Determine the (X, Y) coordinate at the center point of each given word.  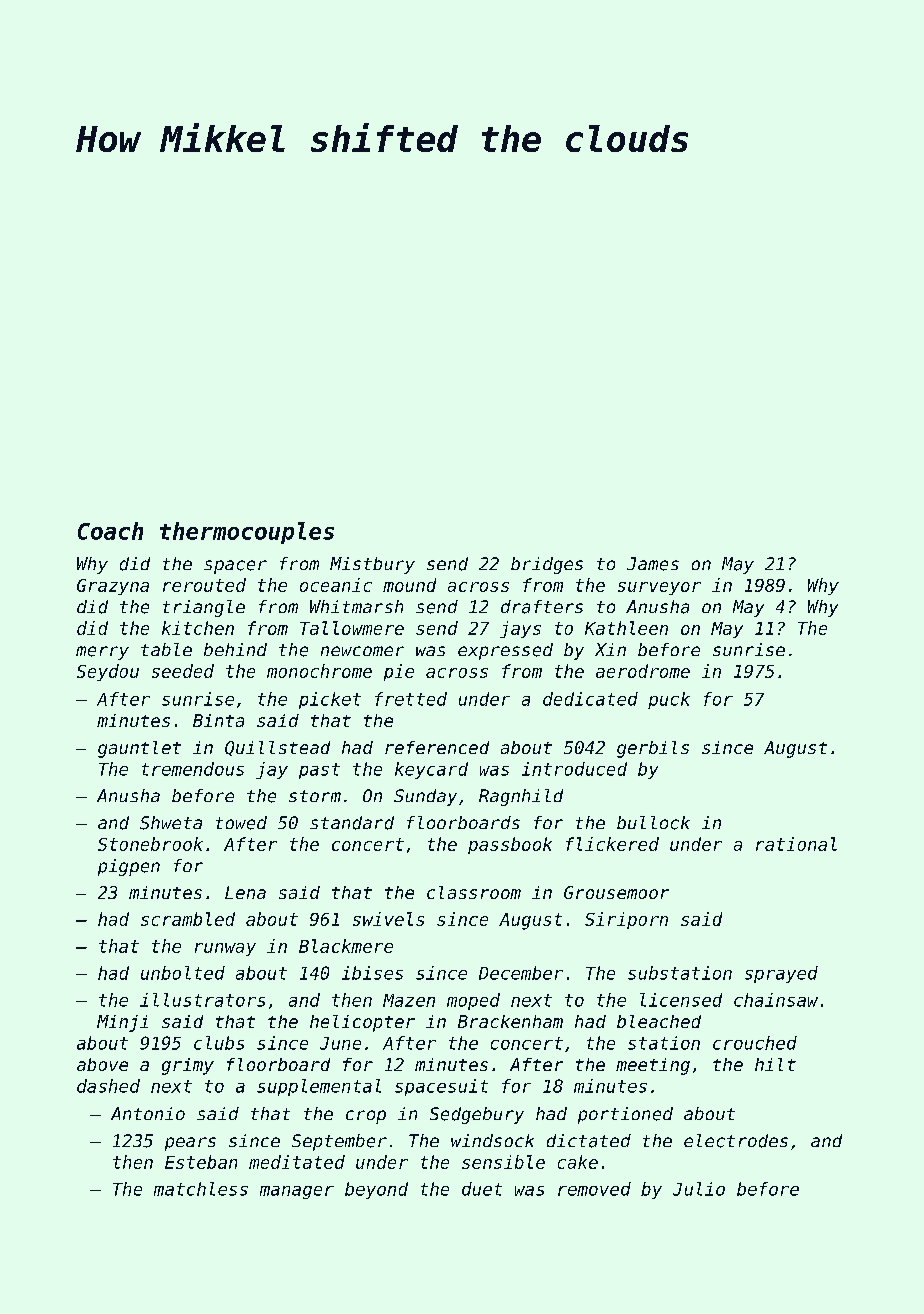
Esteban (201, 1162)
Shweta (171, 823)
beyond (376, 1190)
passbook (510, 845)
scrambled (188, 919)
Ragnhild (521, 797)
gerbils (653, 749)
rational (796, 844)
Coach (110, 531)
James (653, 564)
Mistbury (372, 565)
